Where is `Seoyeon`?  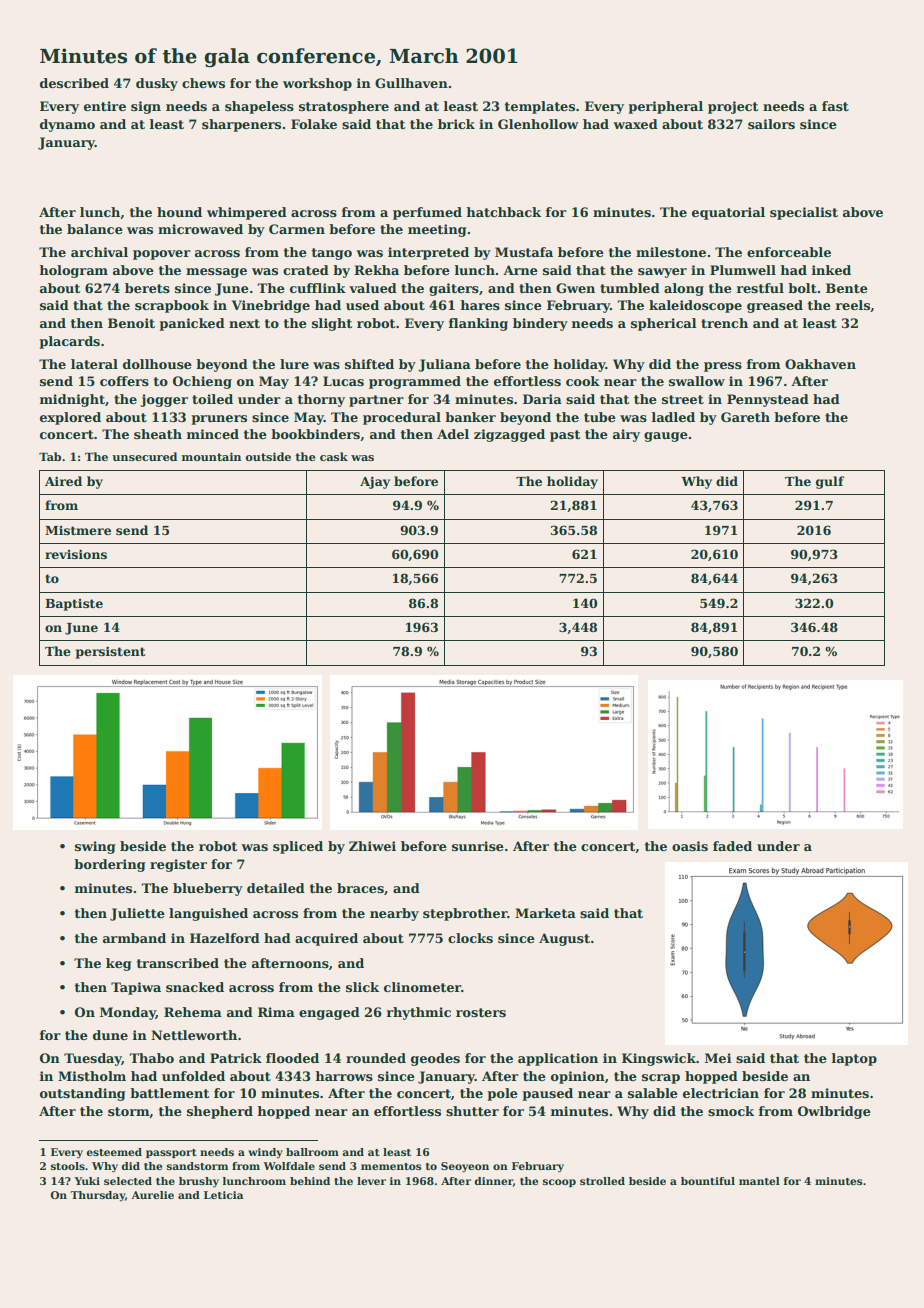
Seoyeon is located at coordinates (465, 1167).
